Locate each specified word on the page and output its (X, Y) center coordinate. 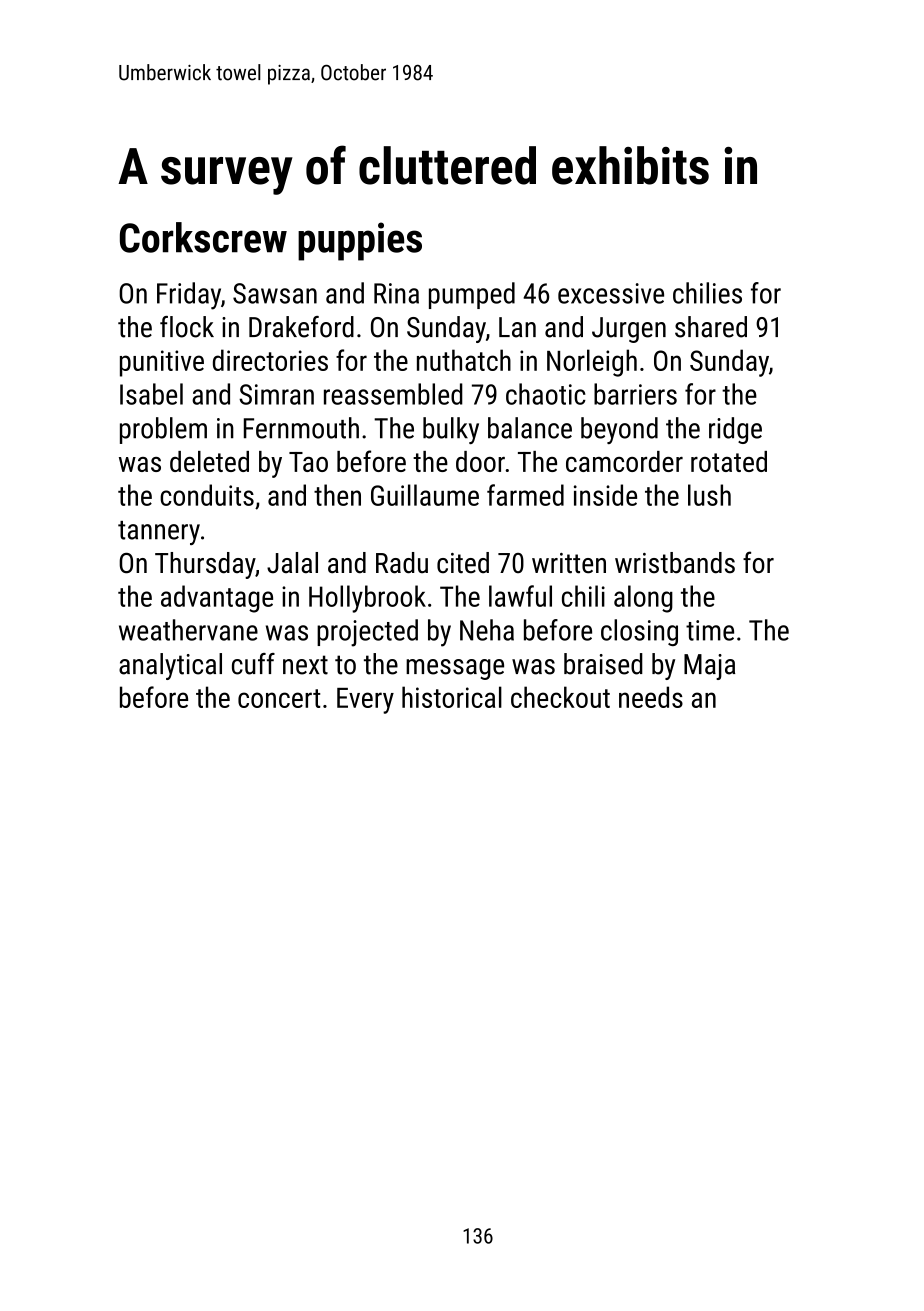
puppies (360, 241)
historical (452, 697)
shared (711, 327)
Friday (189, 296)
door (480, 461)
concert (279, 698)
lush (709, 495)
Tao (308, 462)
